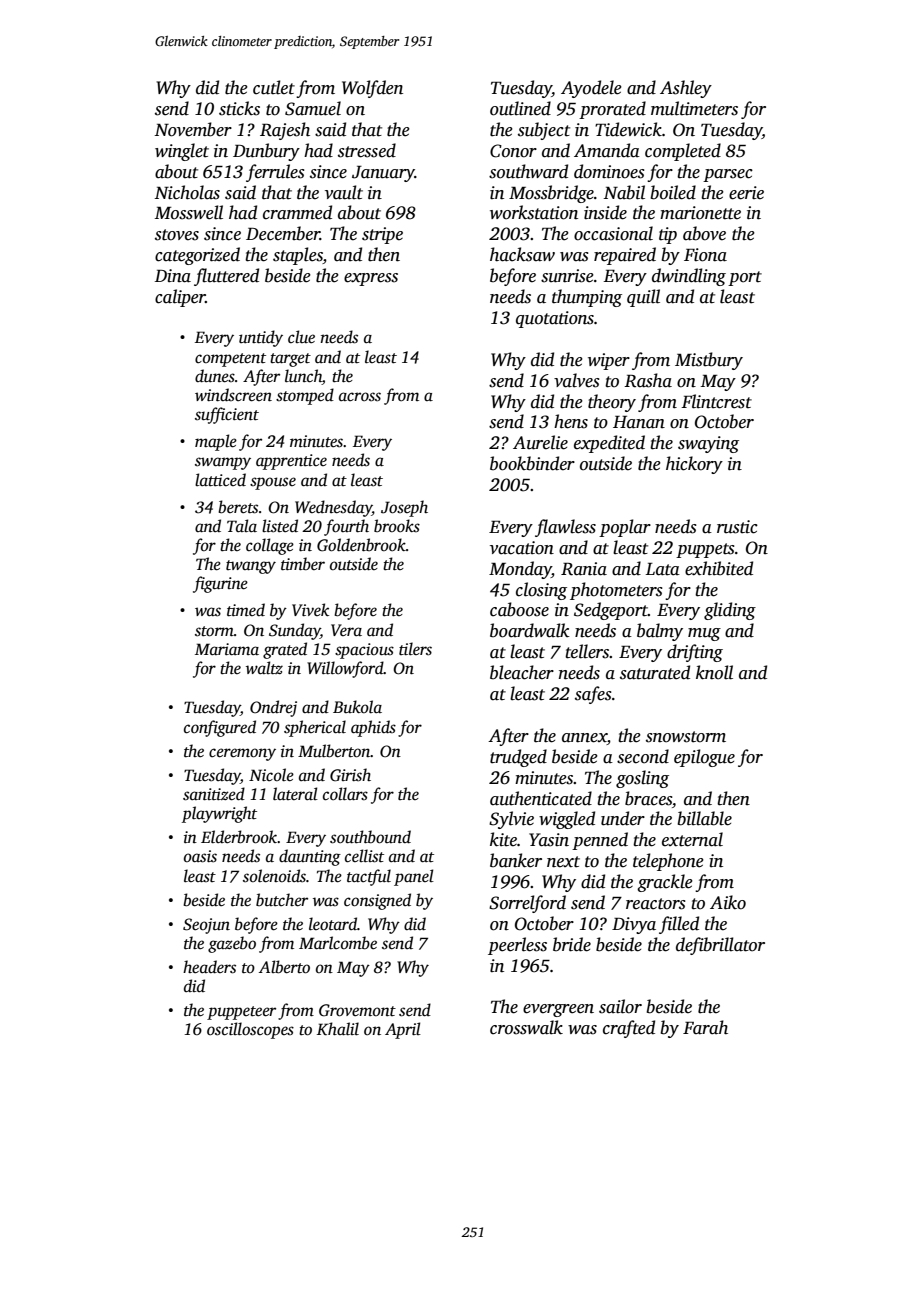 This page has height=1311, width=924. I want to click on sailor, so click(620, 1006).
